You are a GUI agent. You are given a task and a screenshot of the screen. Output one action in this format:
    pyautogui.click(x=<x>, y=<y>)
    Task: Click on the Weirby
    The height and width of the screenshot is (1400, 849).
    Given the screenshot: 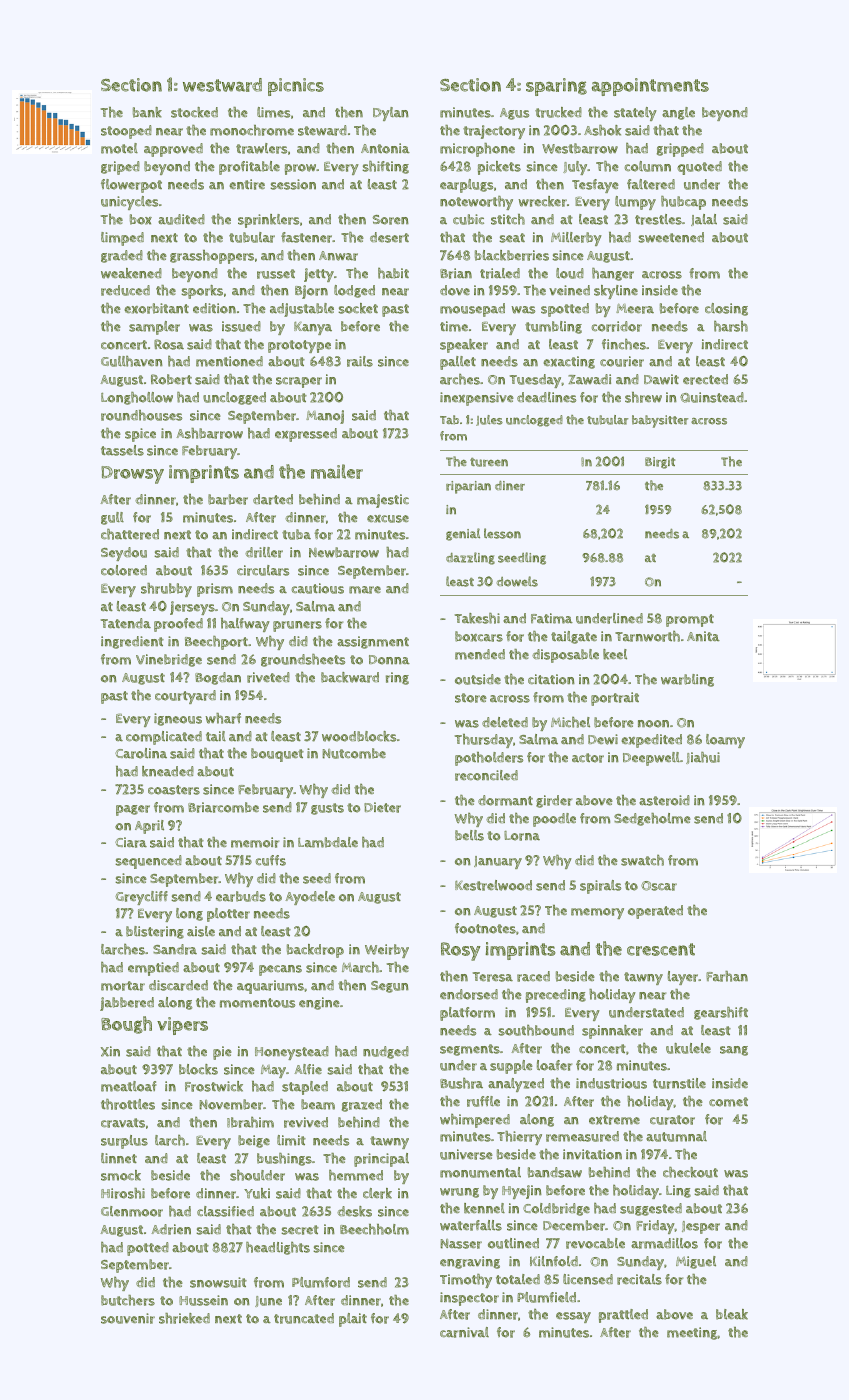 What is the action you would take?
    pyautogui.click(x=387, y=951)
